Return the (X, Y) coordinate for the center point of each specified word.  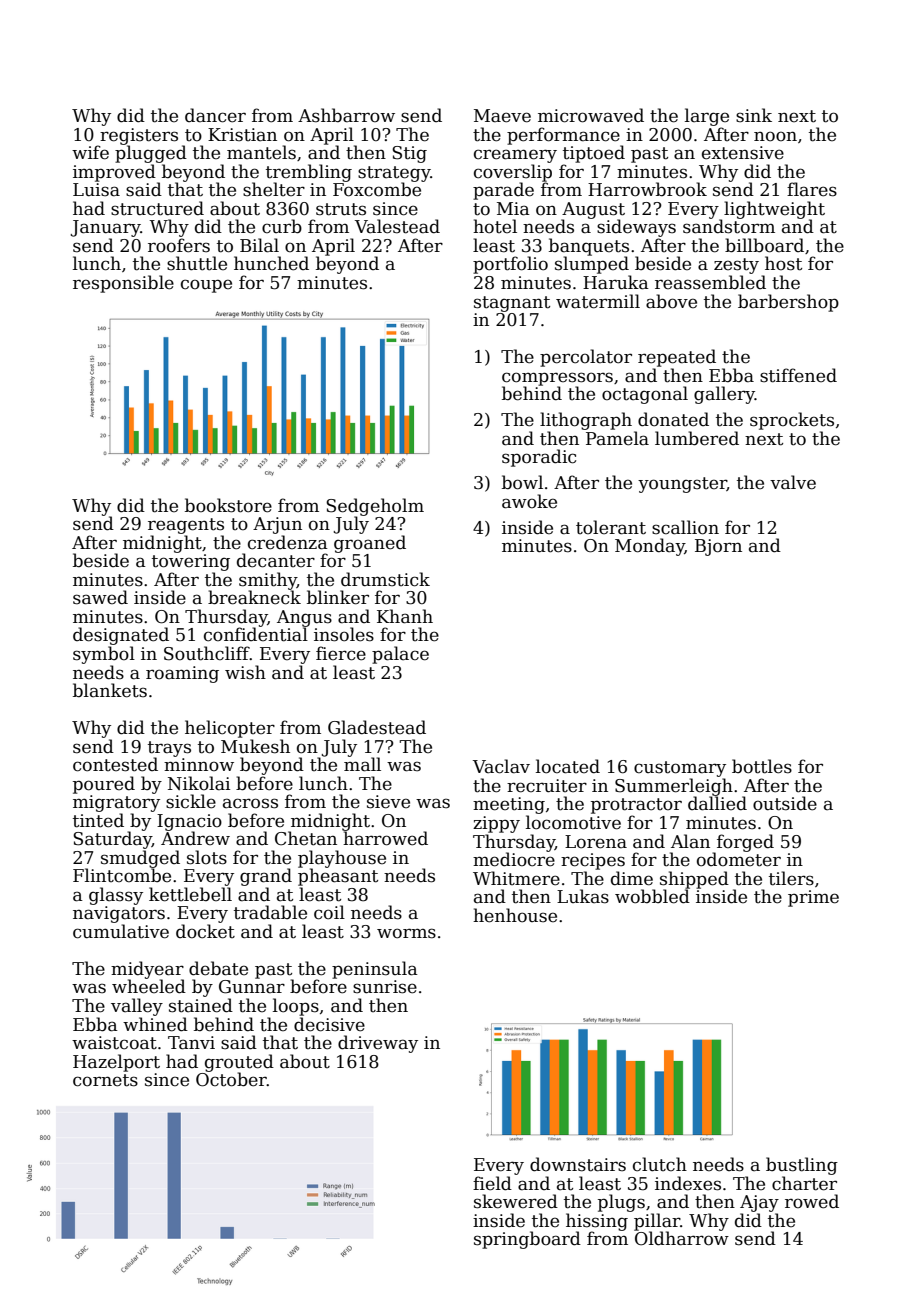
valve (793, 482)
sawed (100, 597)
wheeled (149, 987)
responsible (123, 284)
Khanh (405, 616)
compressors (557, 379)
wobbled (652, 896)
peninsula (375, 970)
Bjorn (718, 547)
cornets (105, 1080)
